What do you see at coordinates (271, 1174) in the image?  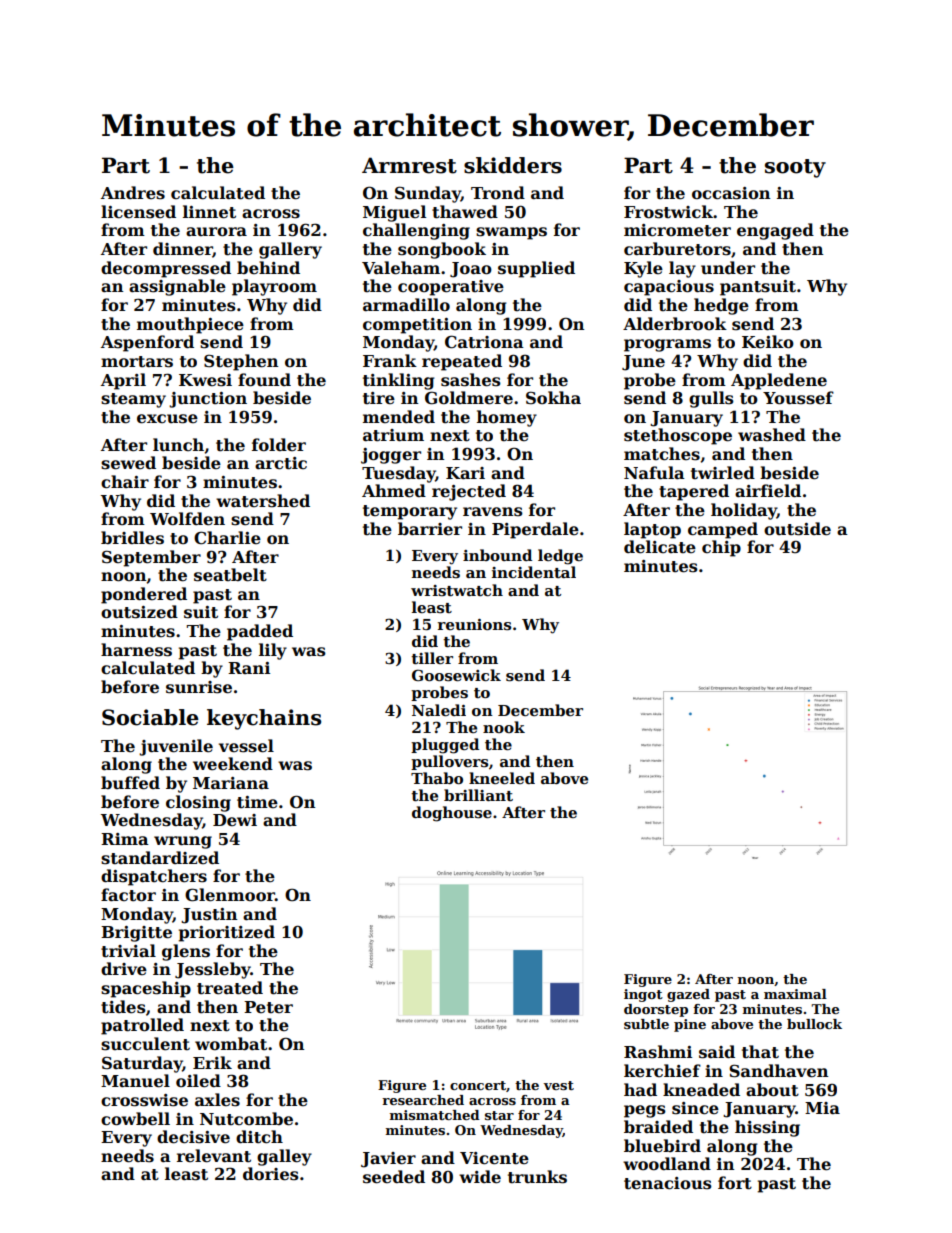 I see `dories` at bounding box center [271, 1174].
